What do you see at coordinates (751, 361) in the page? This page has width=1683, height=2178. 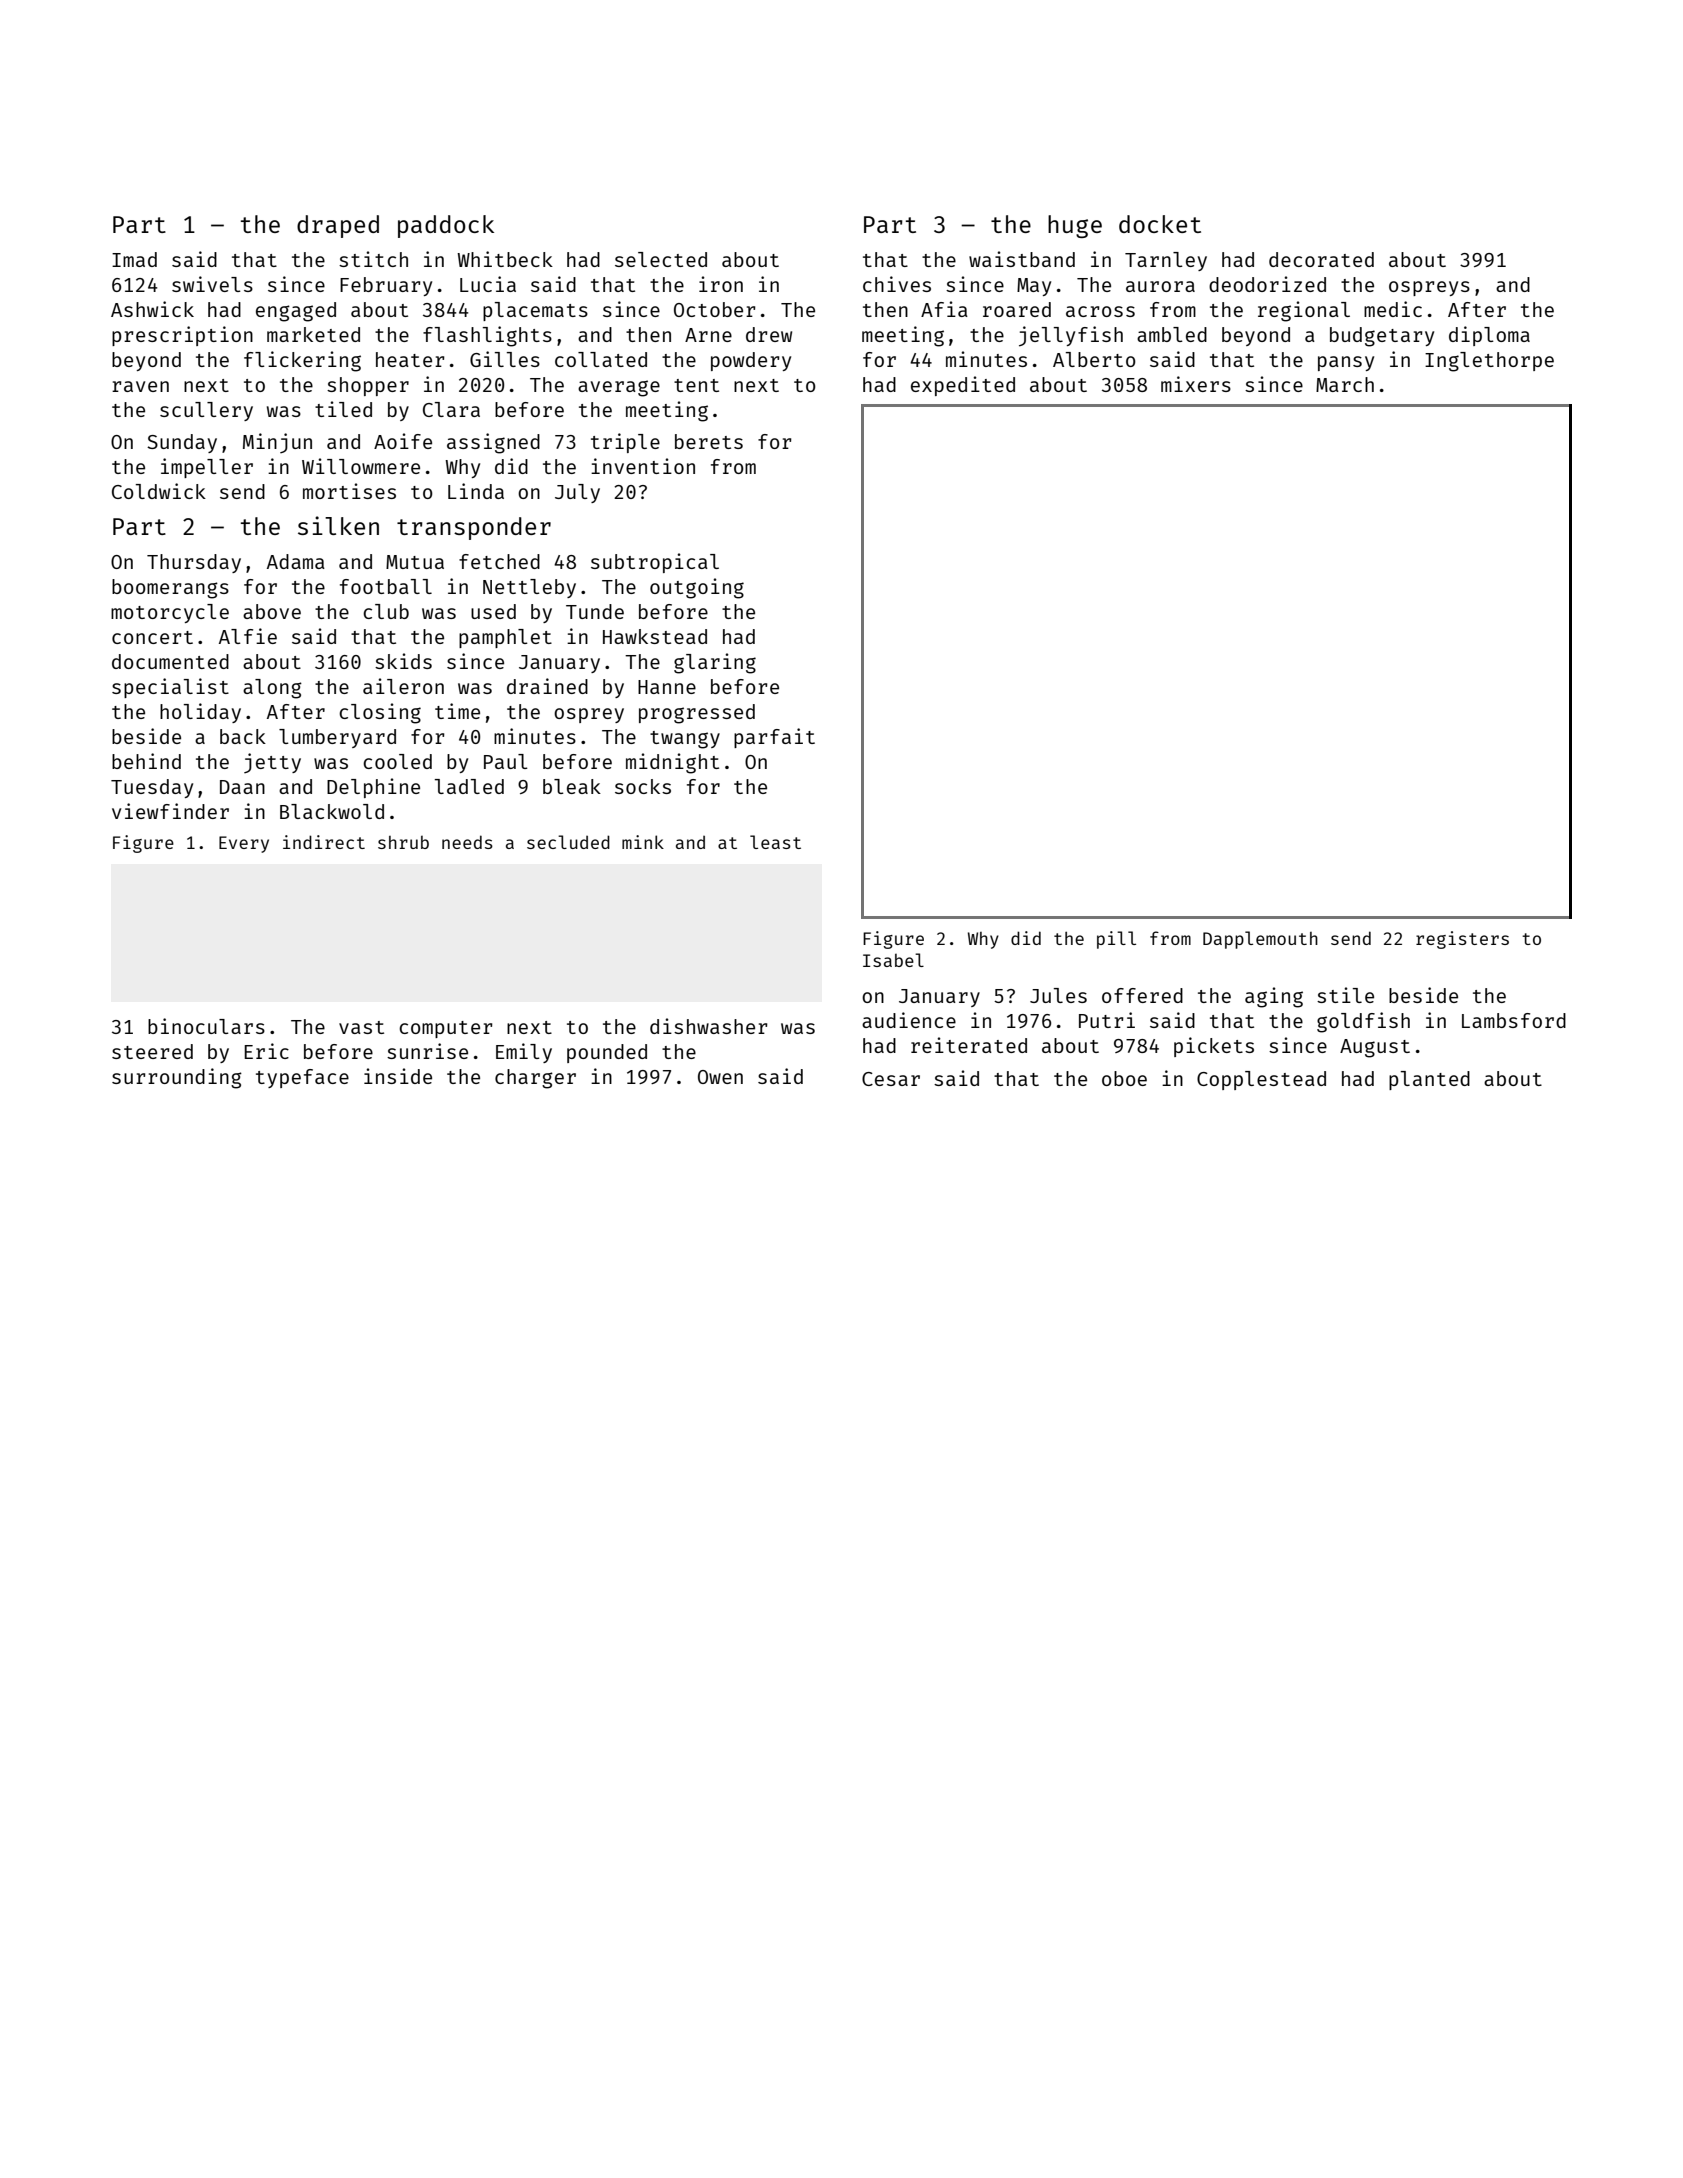 I see `powdery` at bounding box center [751, 361].
